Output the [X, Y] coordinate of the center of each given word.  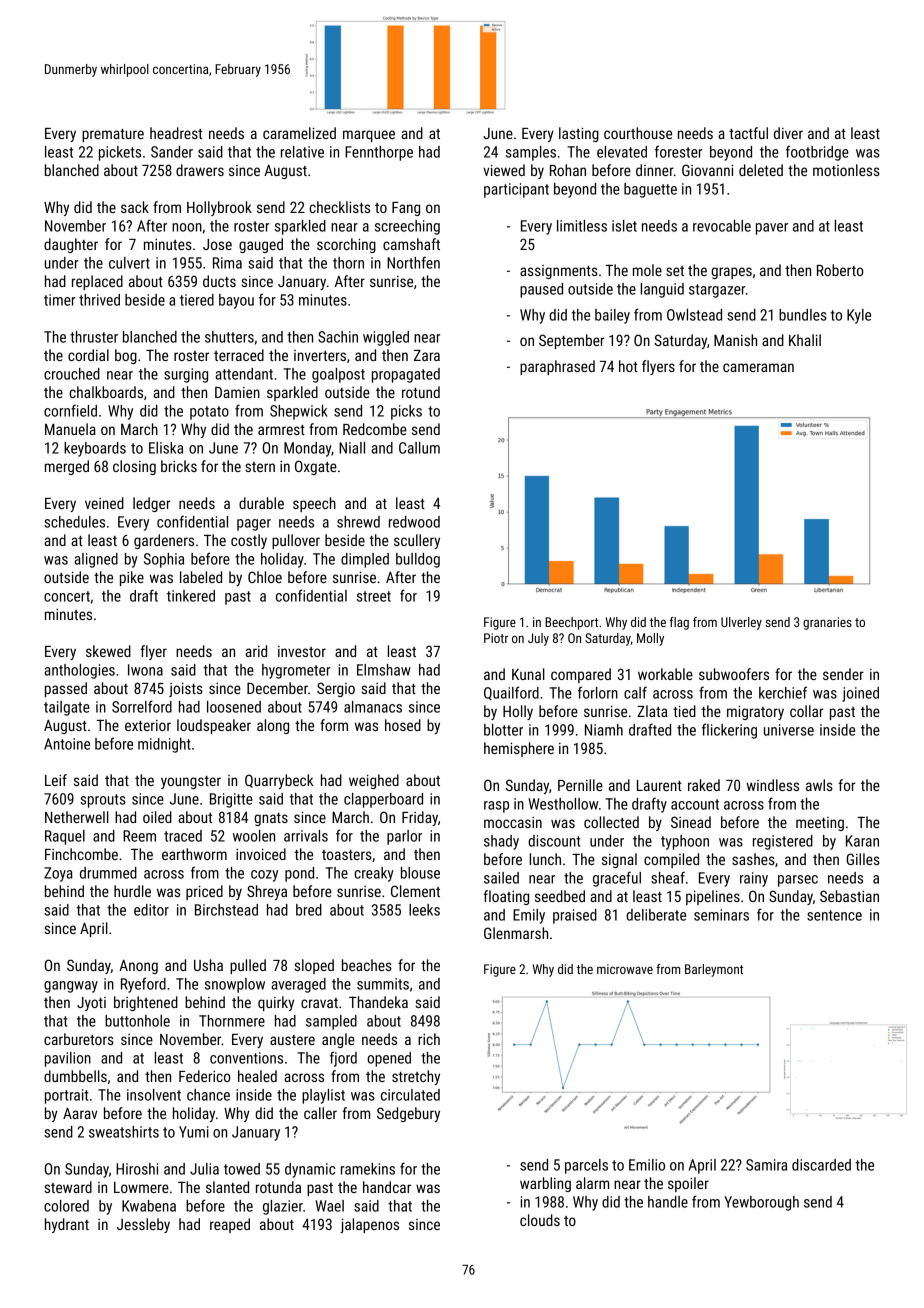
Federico [204, 1076]
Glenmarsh [516, 933]
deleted [761, 170]
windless [772, 785]
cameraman [758, 367]
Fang [406, 209]
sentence [834, 915]
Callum [419, 448]
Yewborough [761, 1203]
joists [186, 690]
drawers [200, 170]
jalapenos [369, 1225]
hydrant [67, 1225]
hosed [403, 725]
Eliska [166, 448]
